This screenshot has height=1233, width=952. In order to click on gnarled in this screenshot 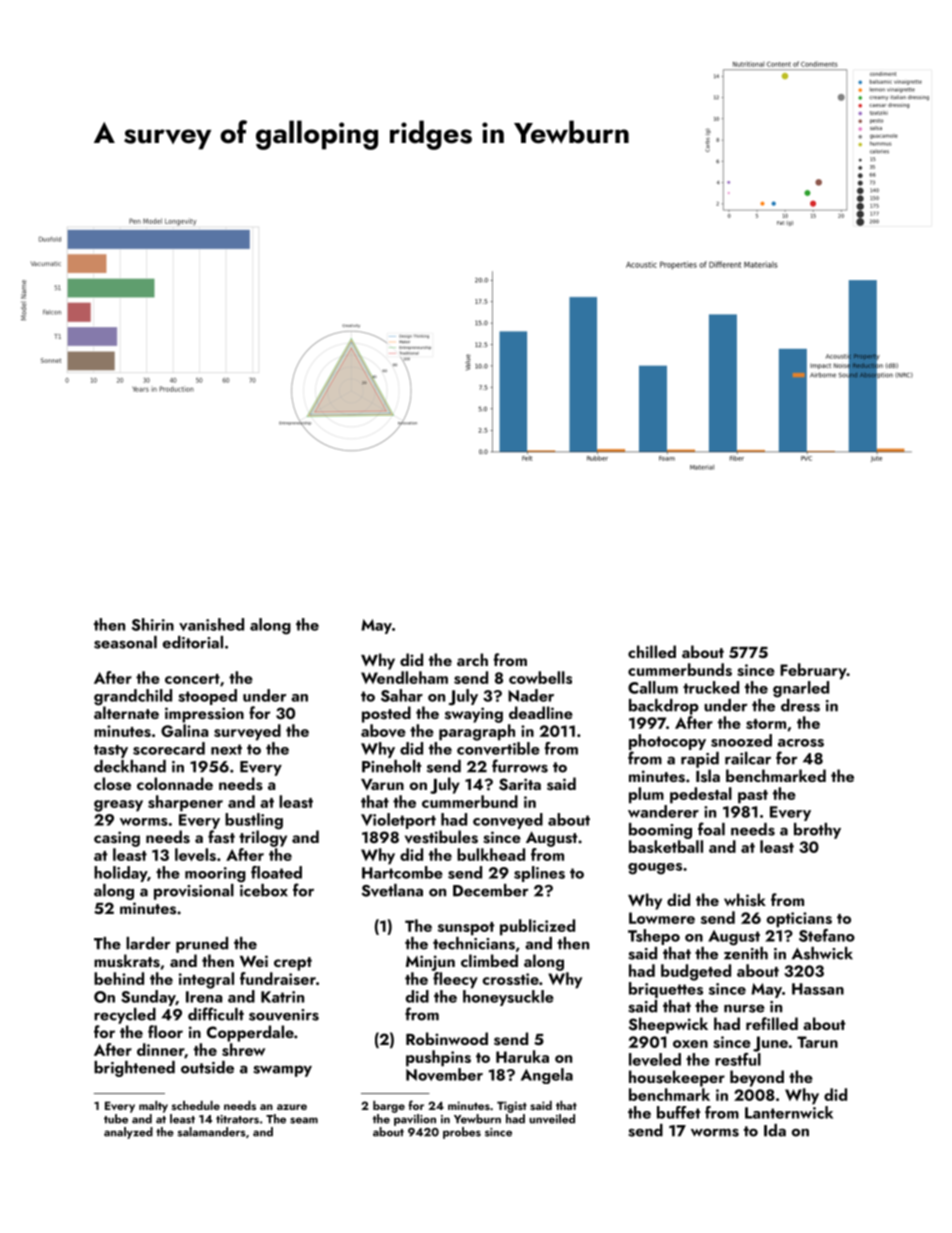, I will do `click(801, 689)`.
